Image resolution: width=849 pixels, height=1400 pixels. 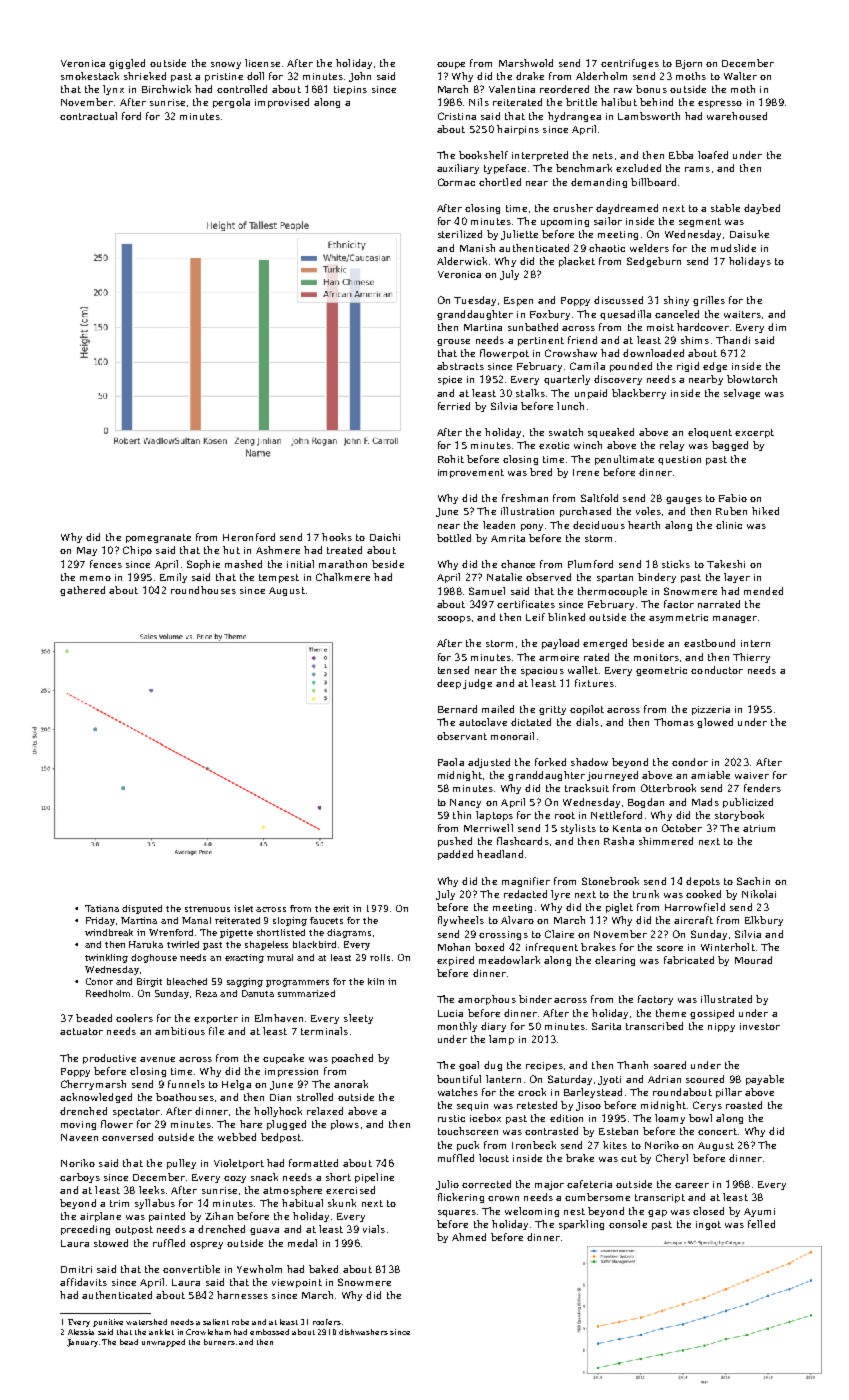 What do you see at coordinates (239, 1164) in the image?
I see `Violetport` at bounding box center [239, 1164].
